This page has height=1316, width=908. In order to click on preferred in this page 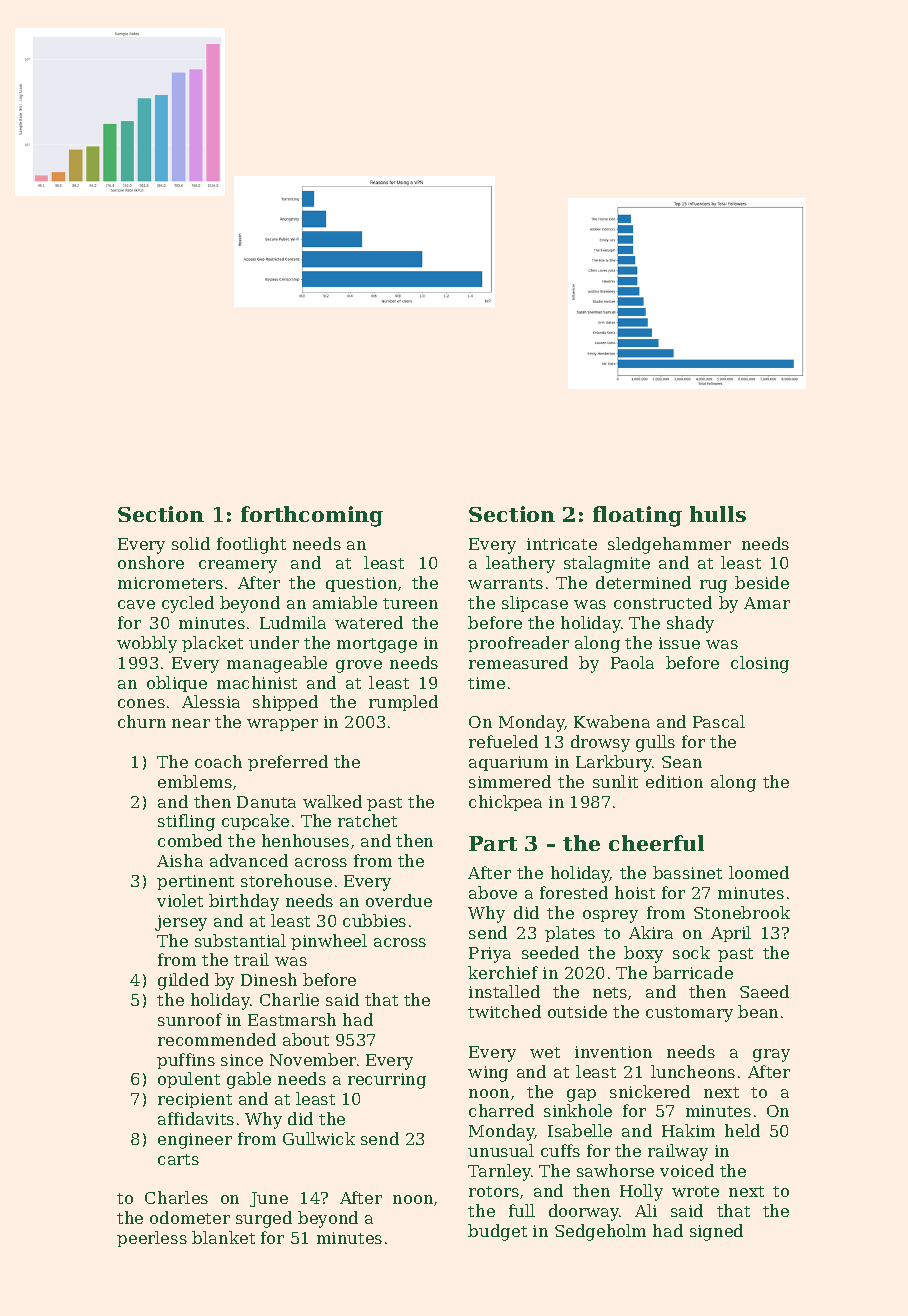, I will do `click(288, 763)`.
